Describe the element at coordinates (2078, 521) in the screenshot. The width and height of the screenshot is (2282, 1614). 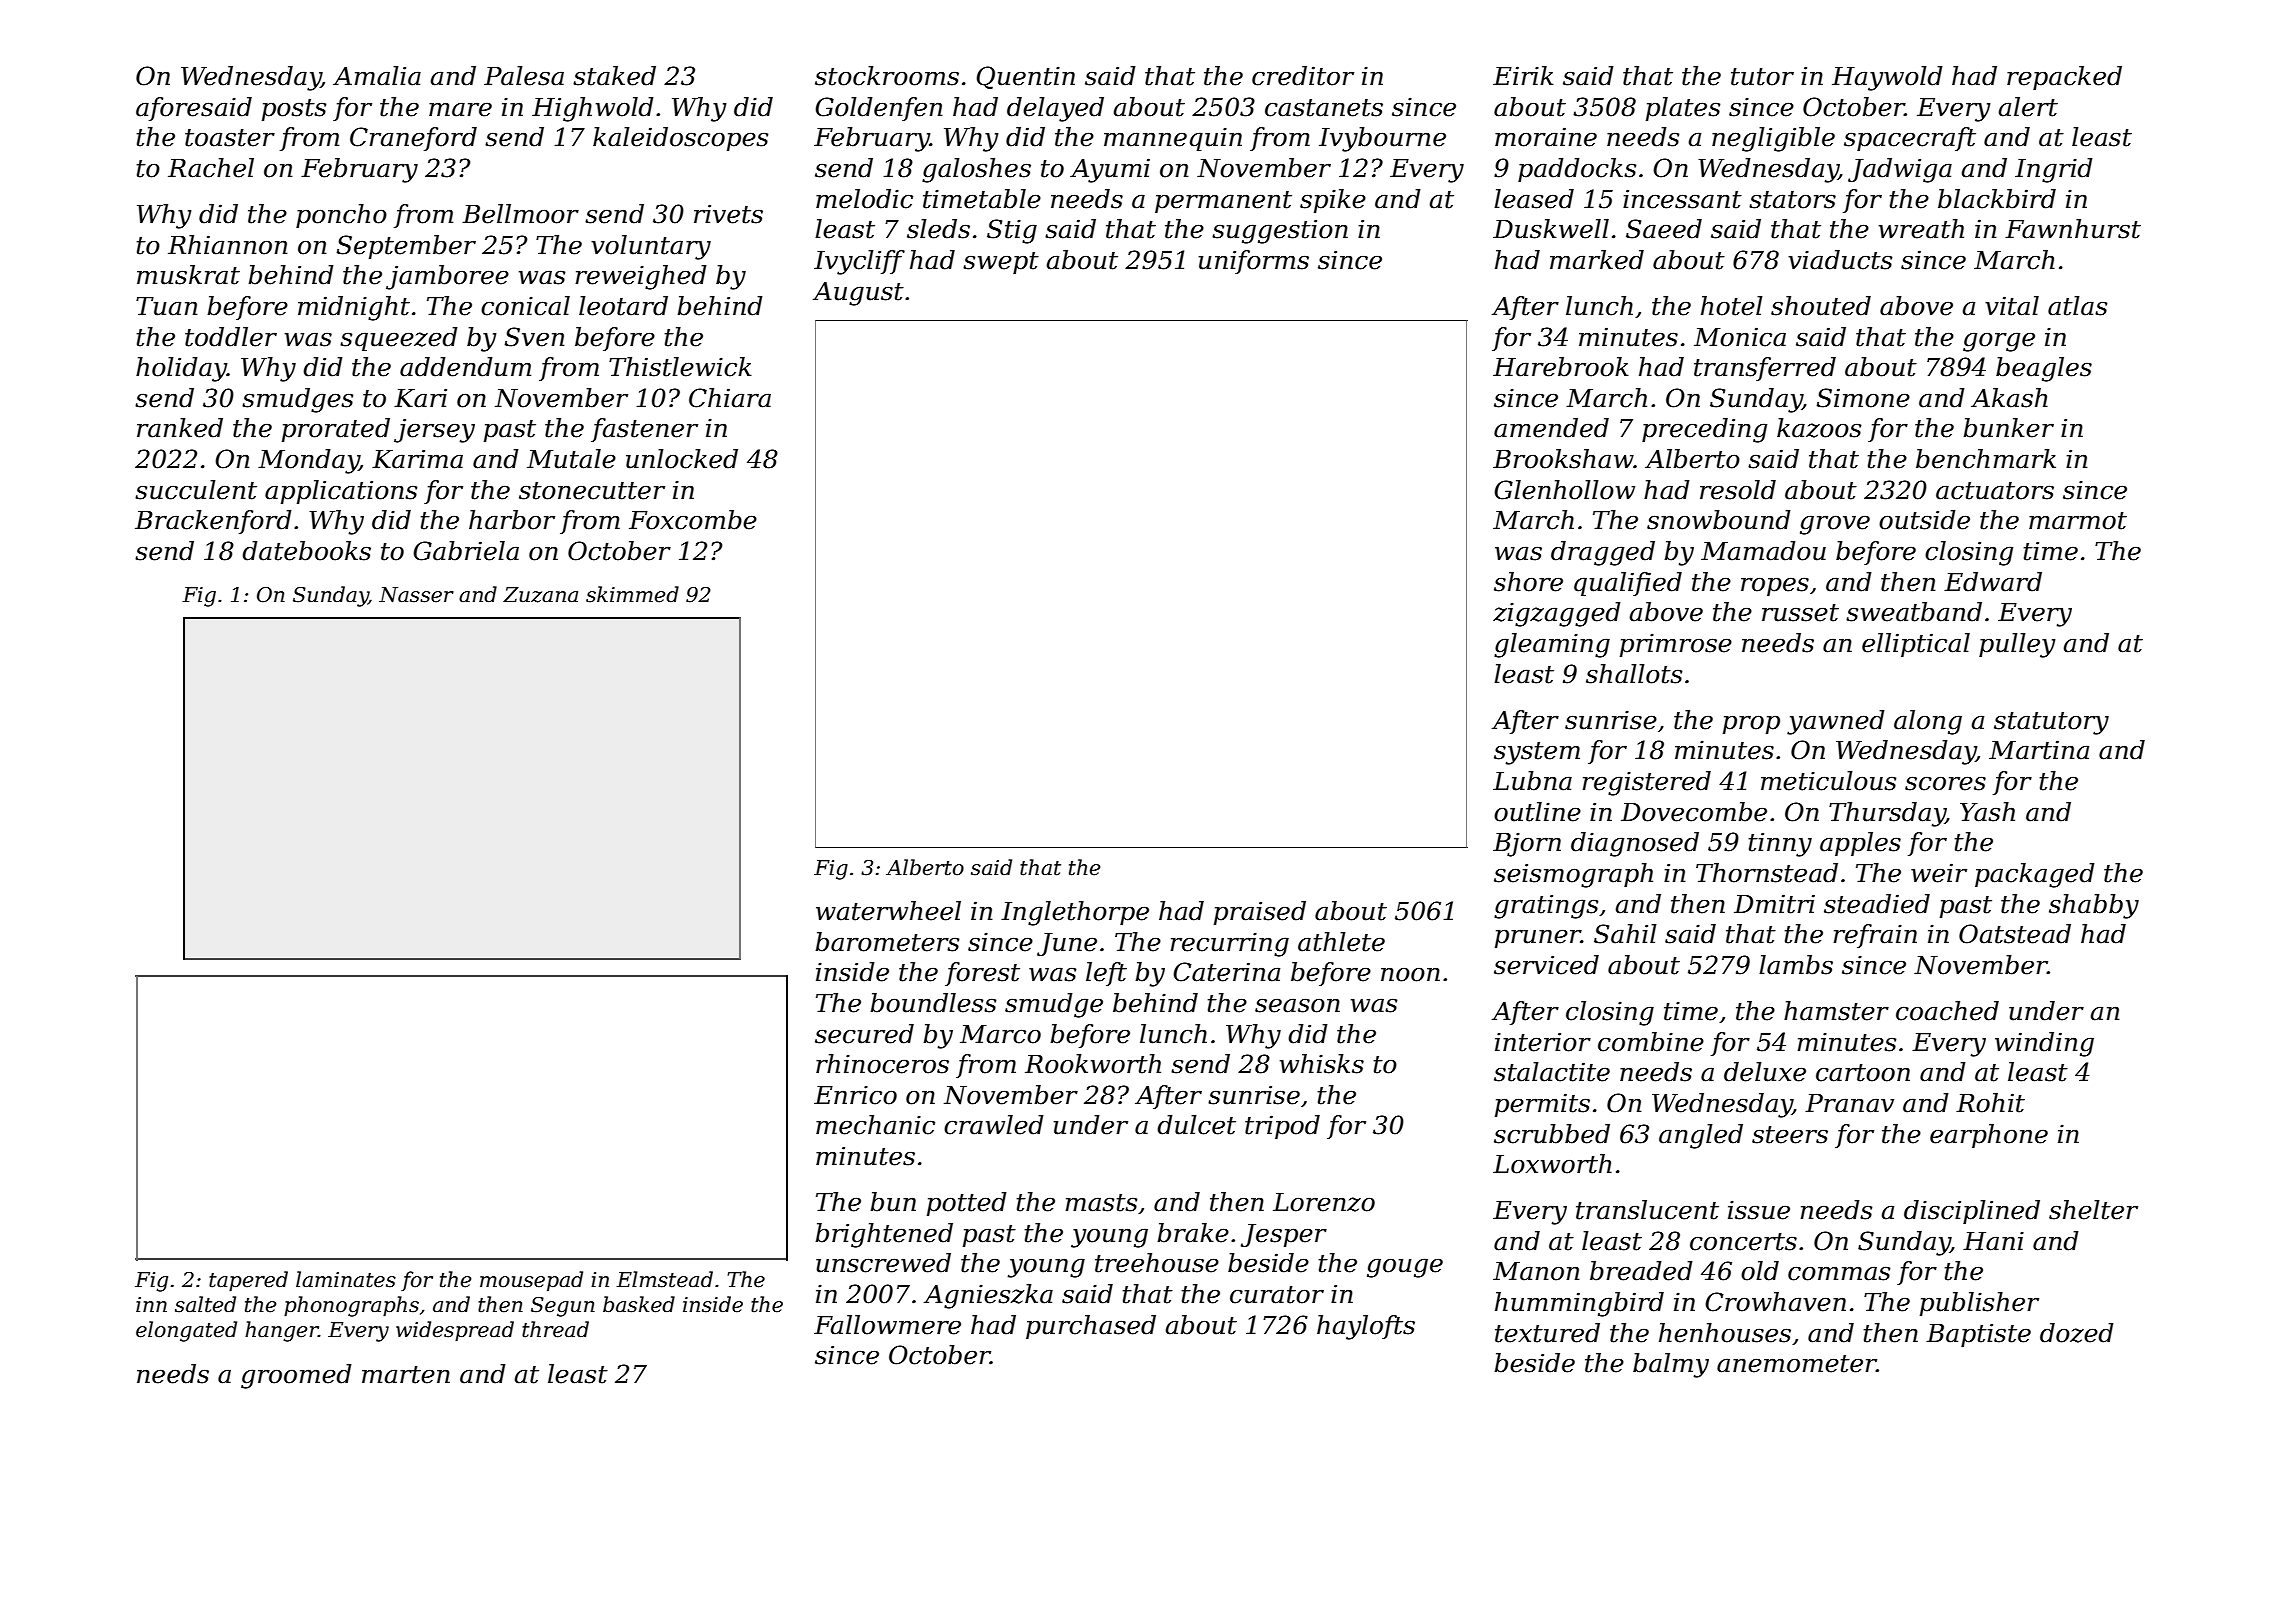
I see `marmot` at that location.
